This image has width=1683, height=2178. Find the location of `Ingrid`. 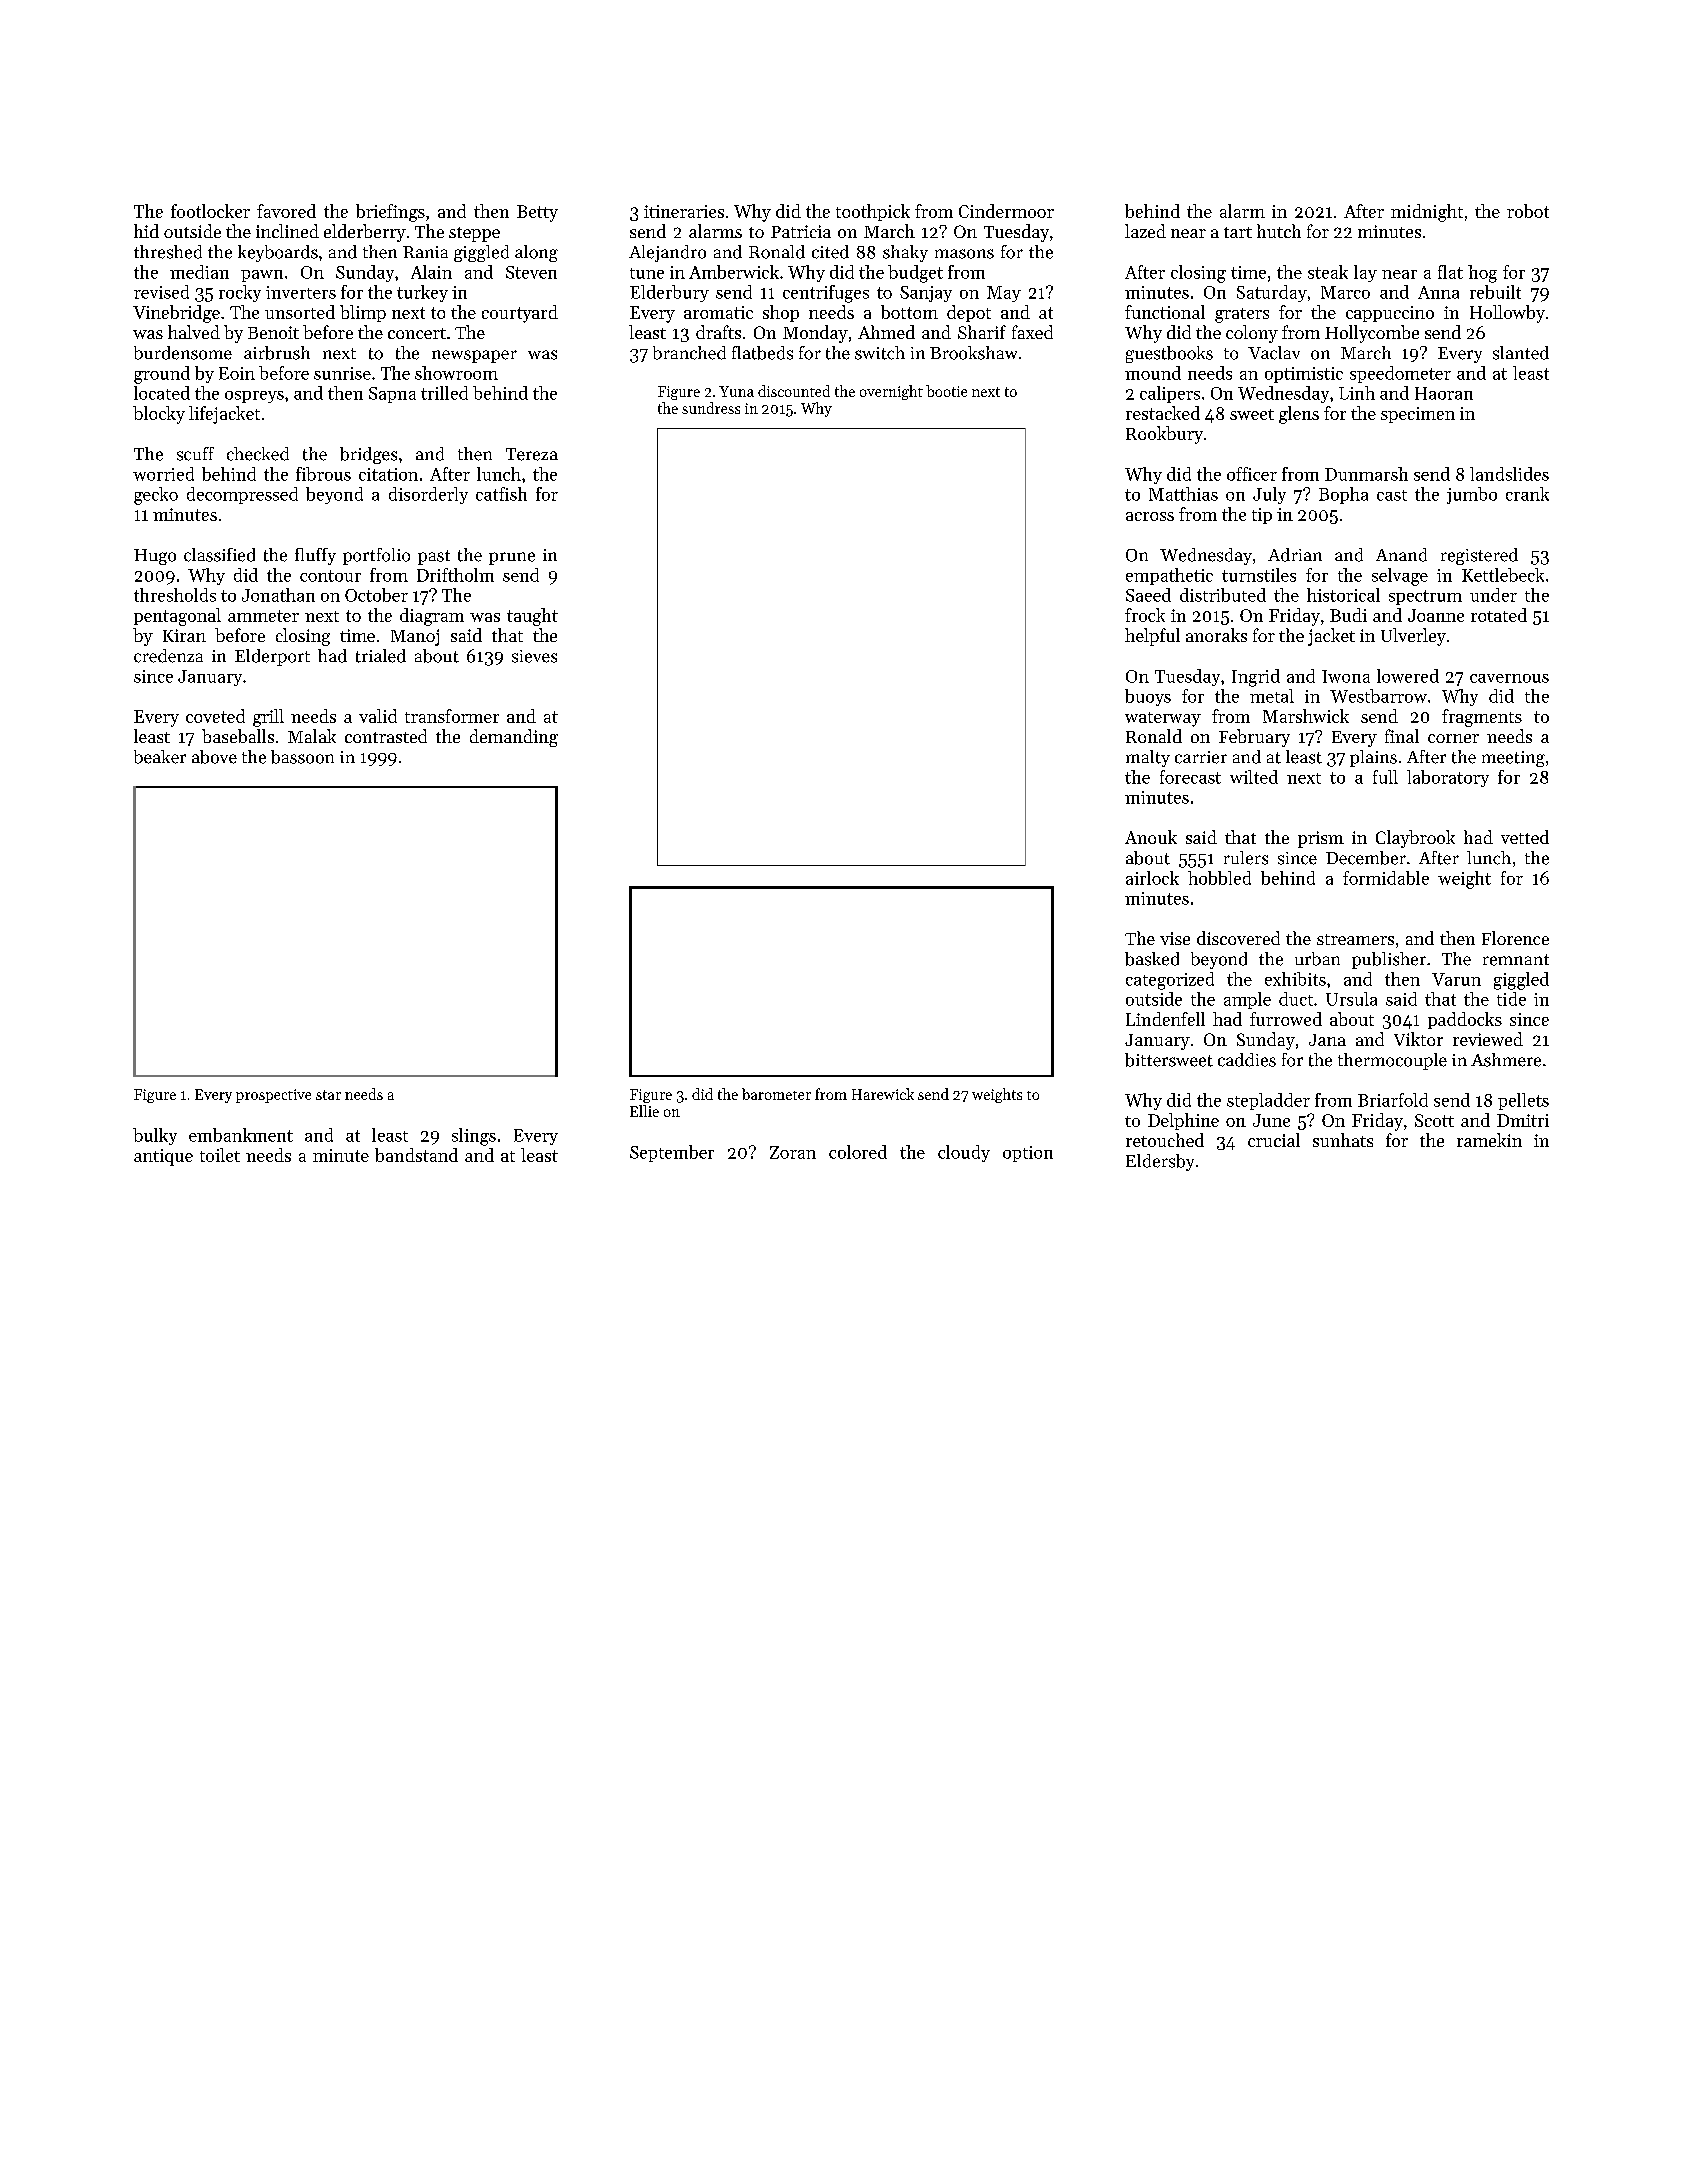

Ingrid is located at coordinates (1256, 678).
